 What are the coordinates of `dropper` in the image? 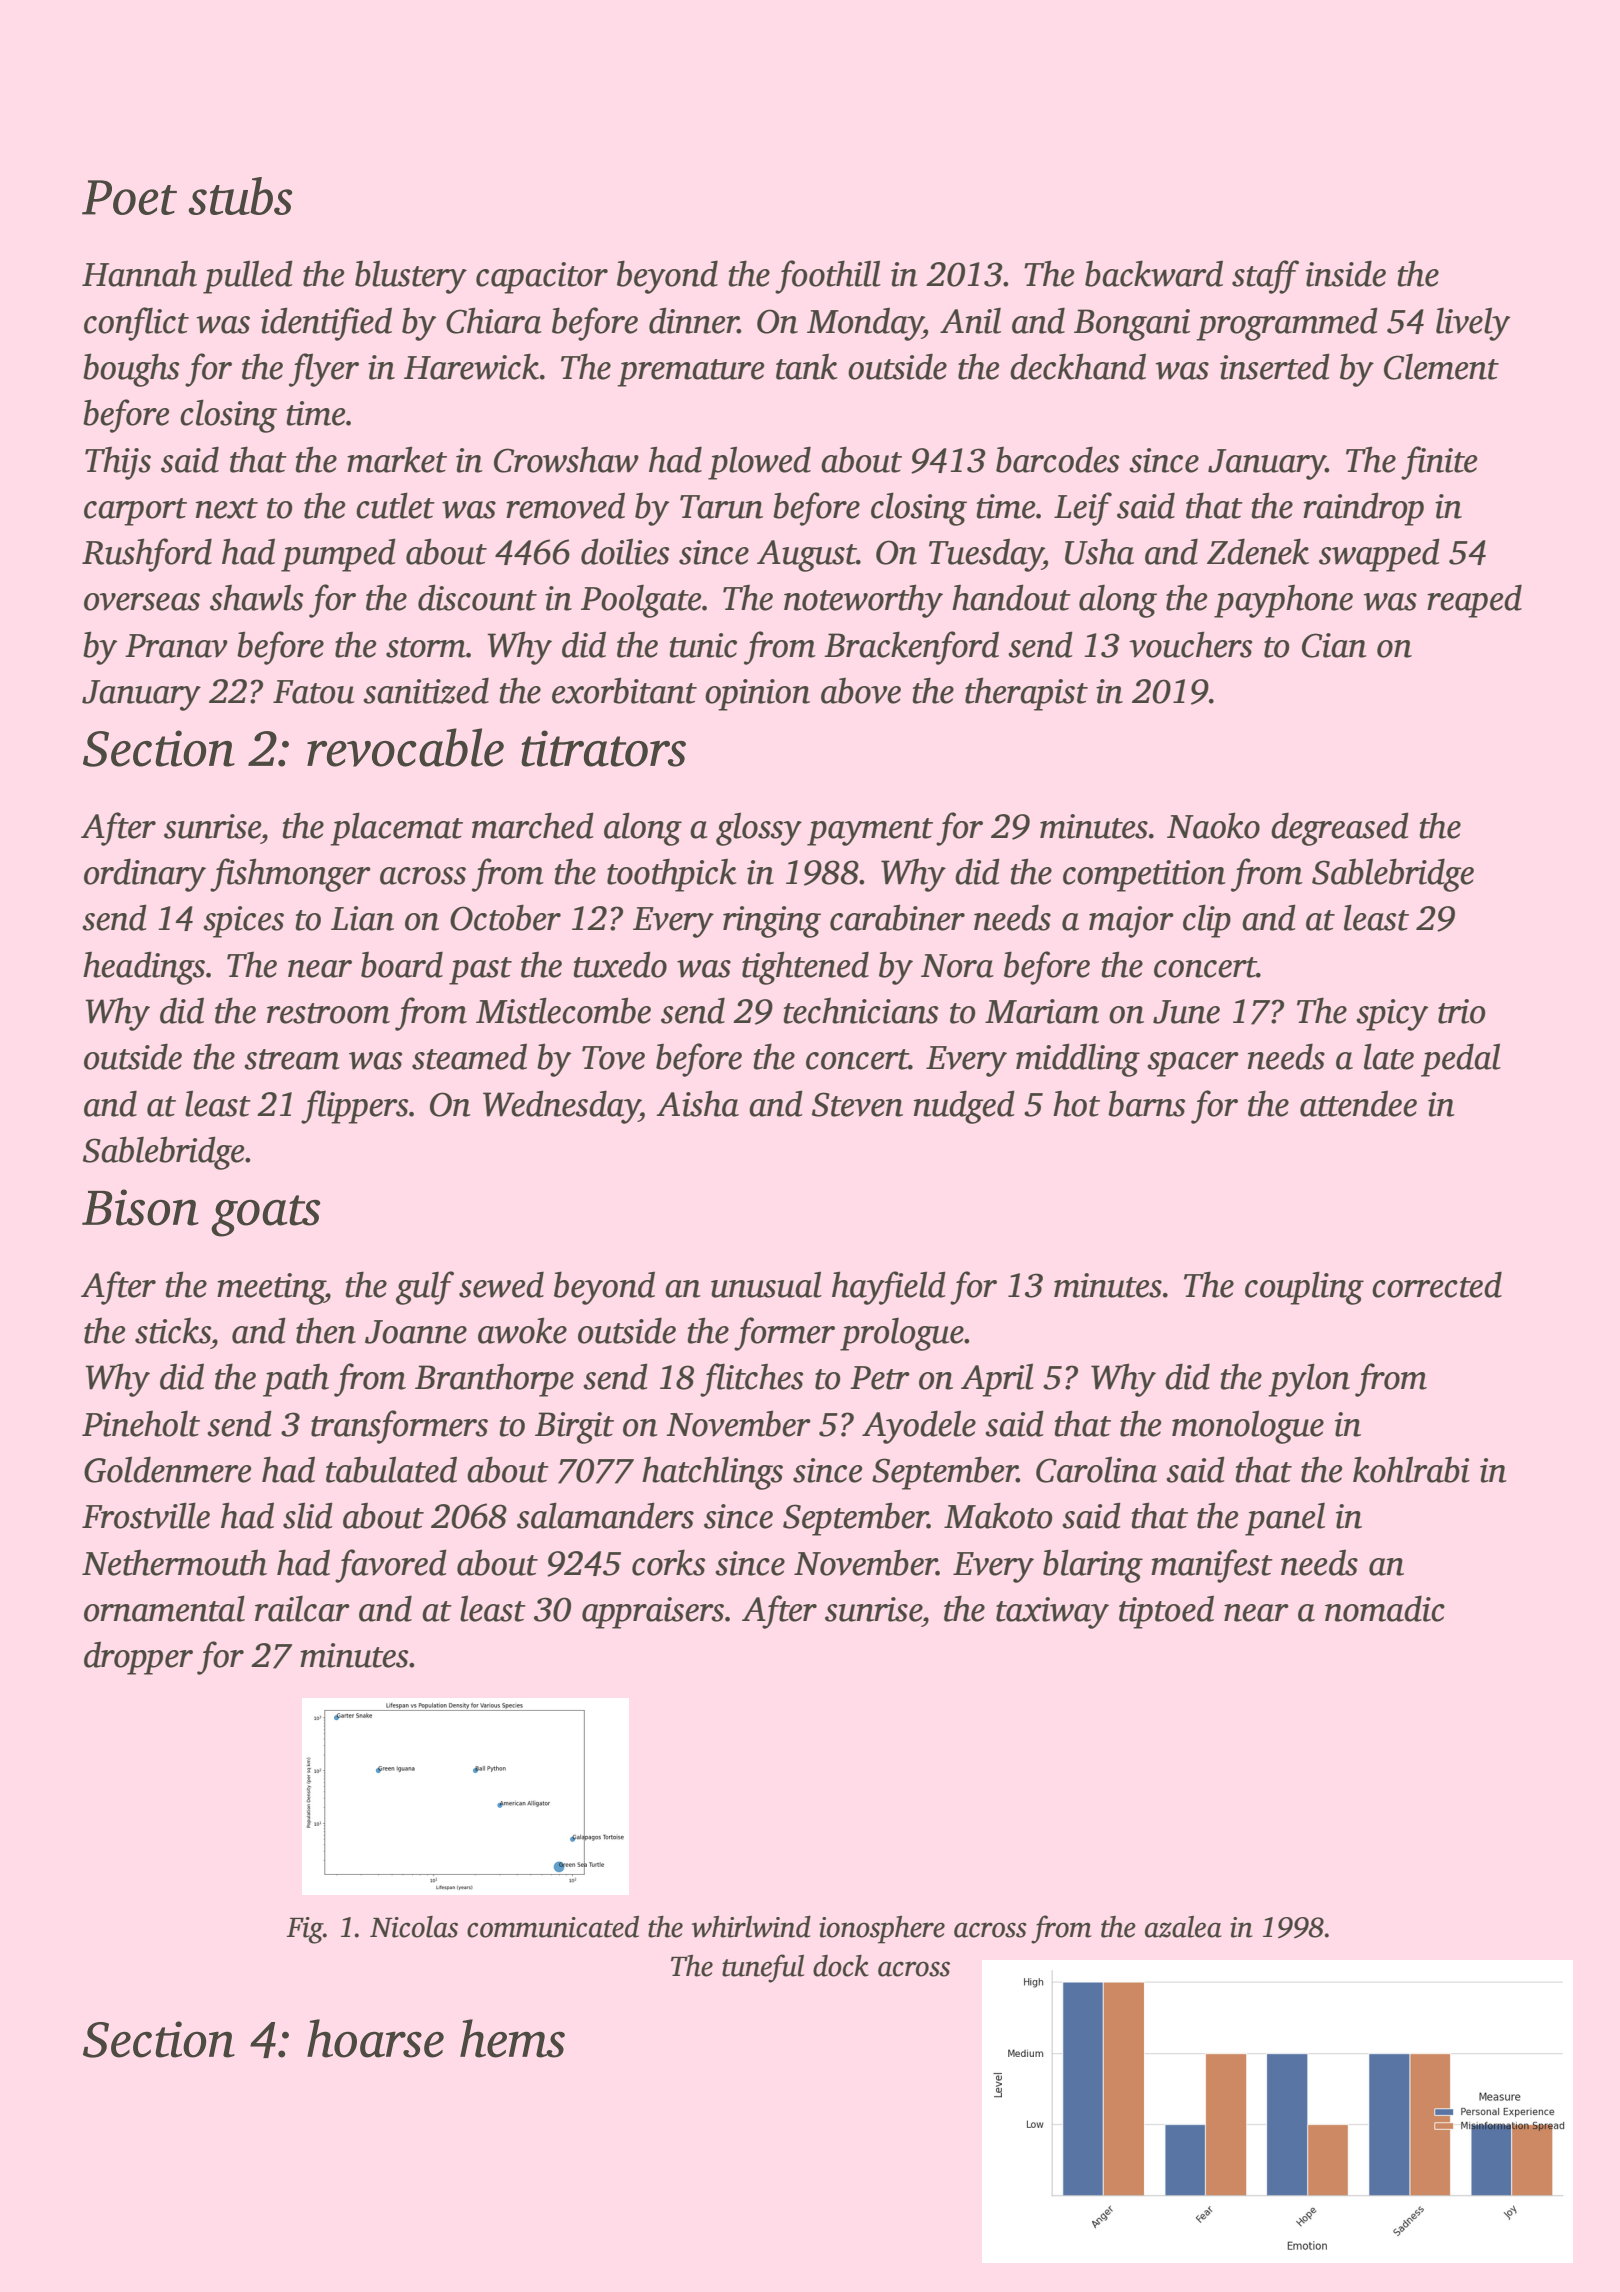 It's located at (138, 1658).
